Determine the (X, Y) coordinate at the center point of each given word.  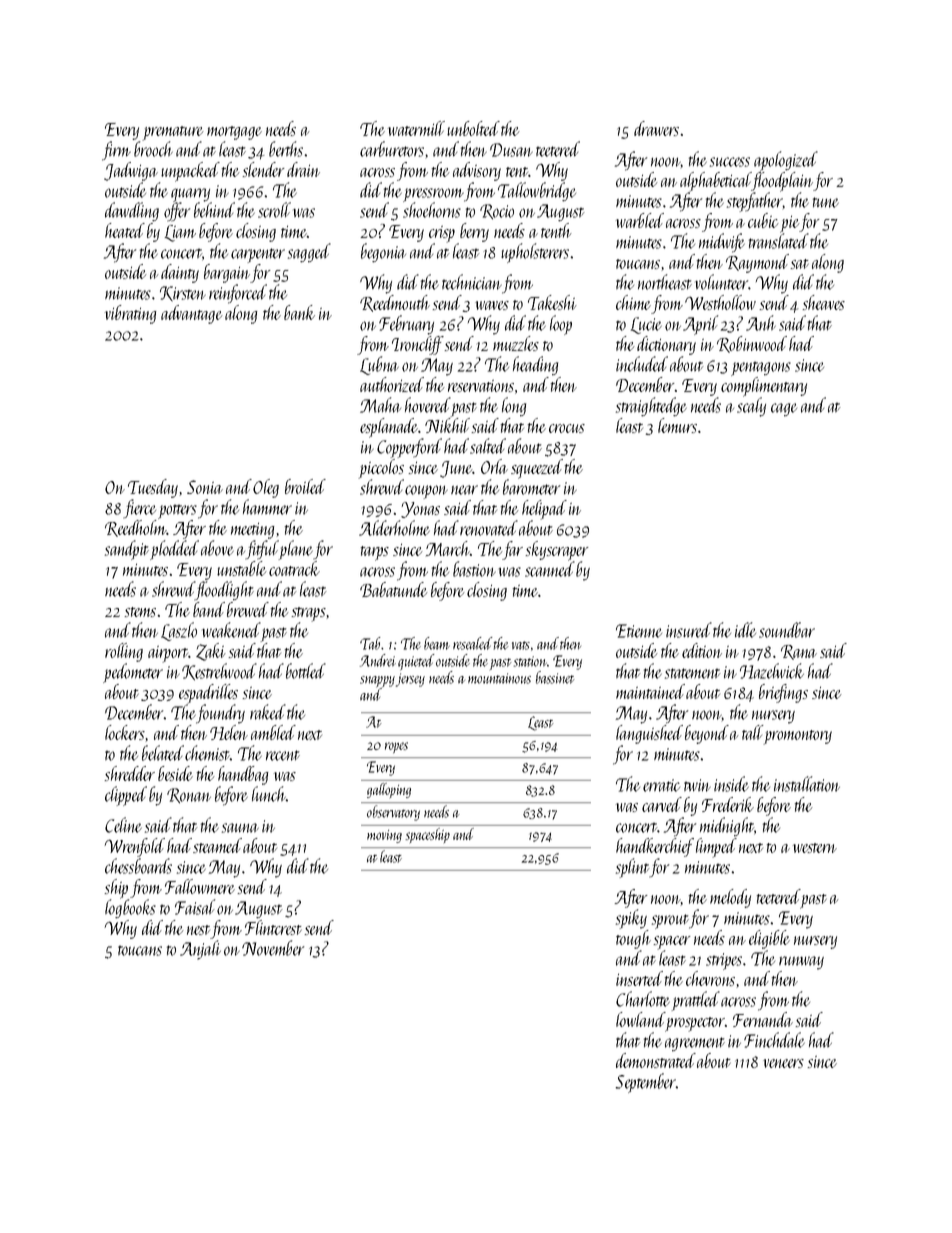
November (273, 948)
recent (283, 755)
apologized (786, 161)
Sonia (205, 487)
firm (116, 151)
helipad (544, 510)
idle (745, 630)
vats (521, 645)
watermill (416, 128)
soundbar (787, 630)
